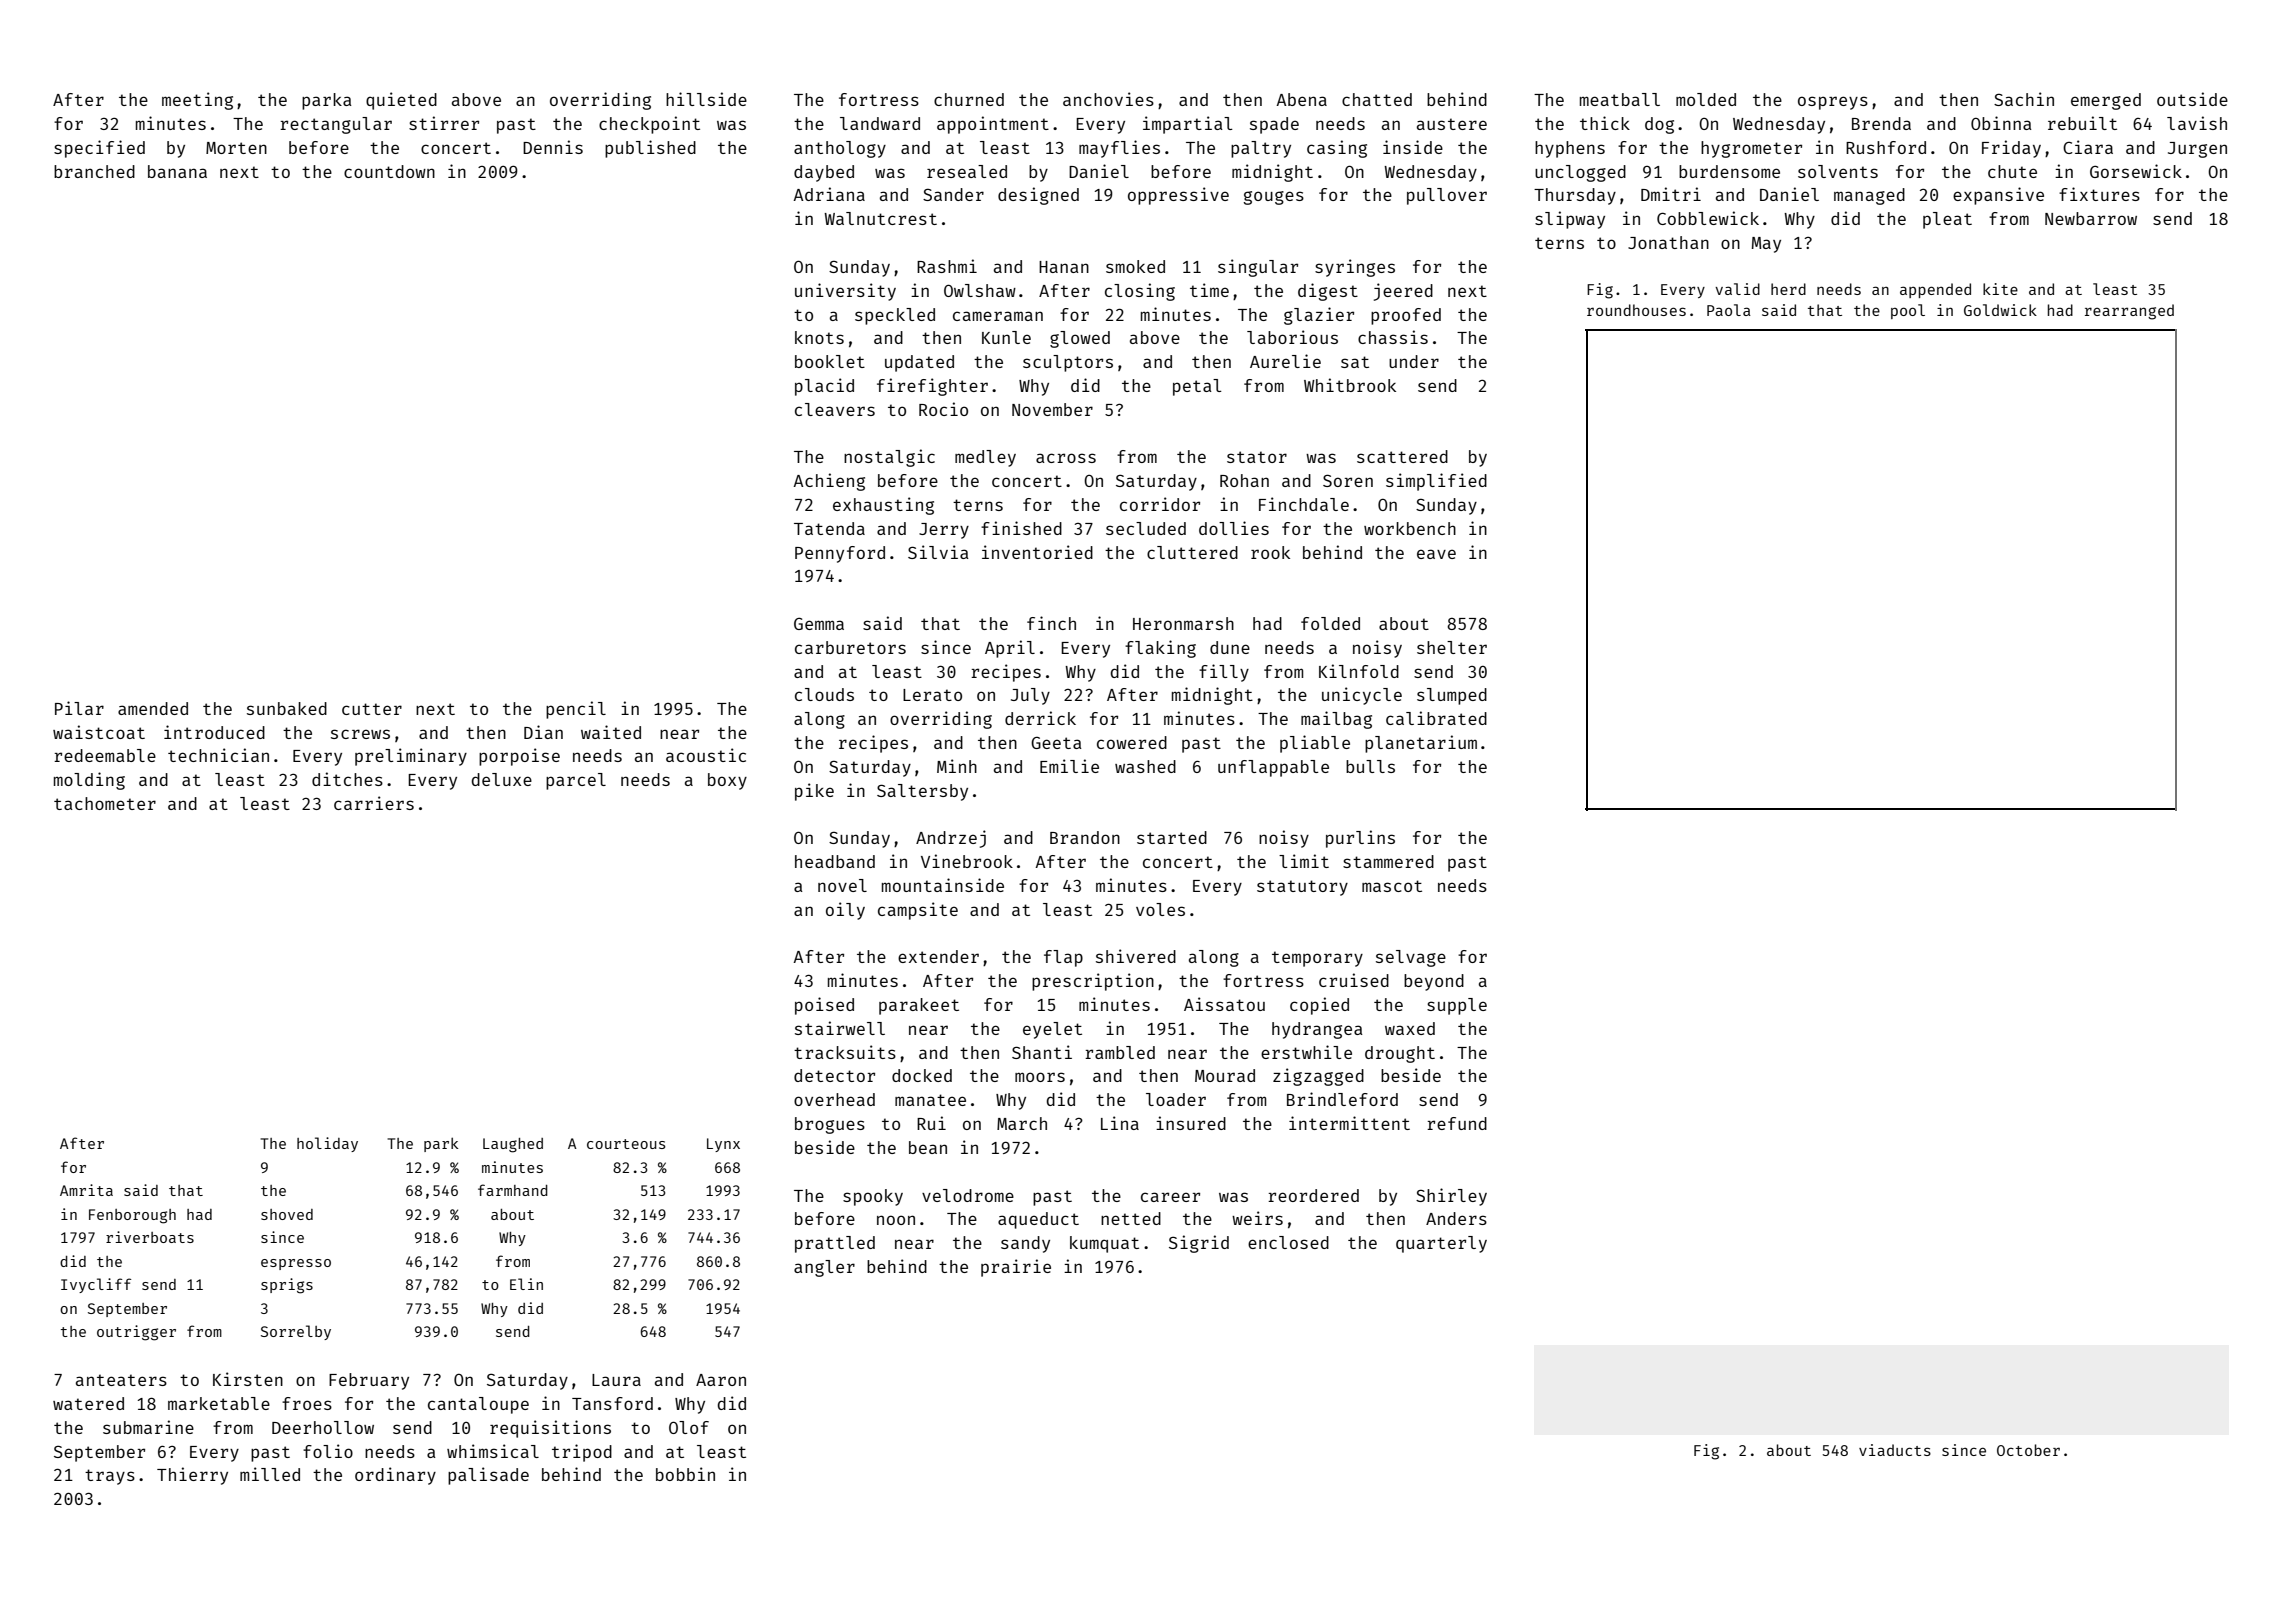 Image resolution: width=2282 pixels, height=1614 pixels. What do you see at coordinates (616, 1380) in the screenshot?
I see `Laura` at bounding box center [616, 1380].
